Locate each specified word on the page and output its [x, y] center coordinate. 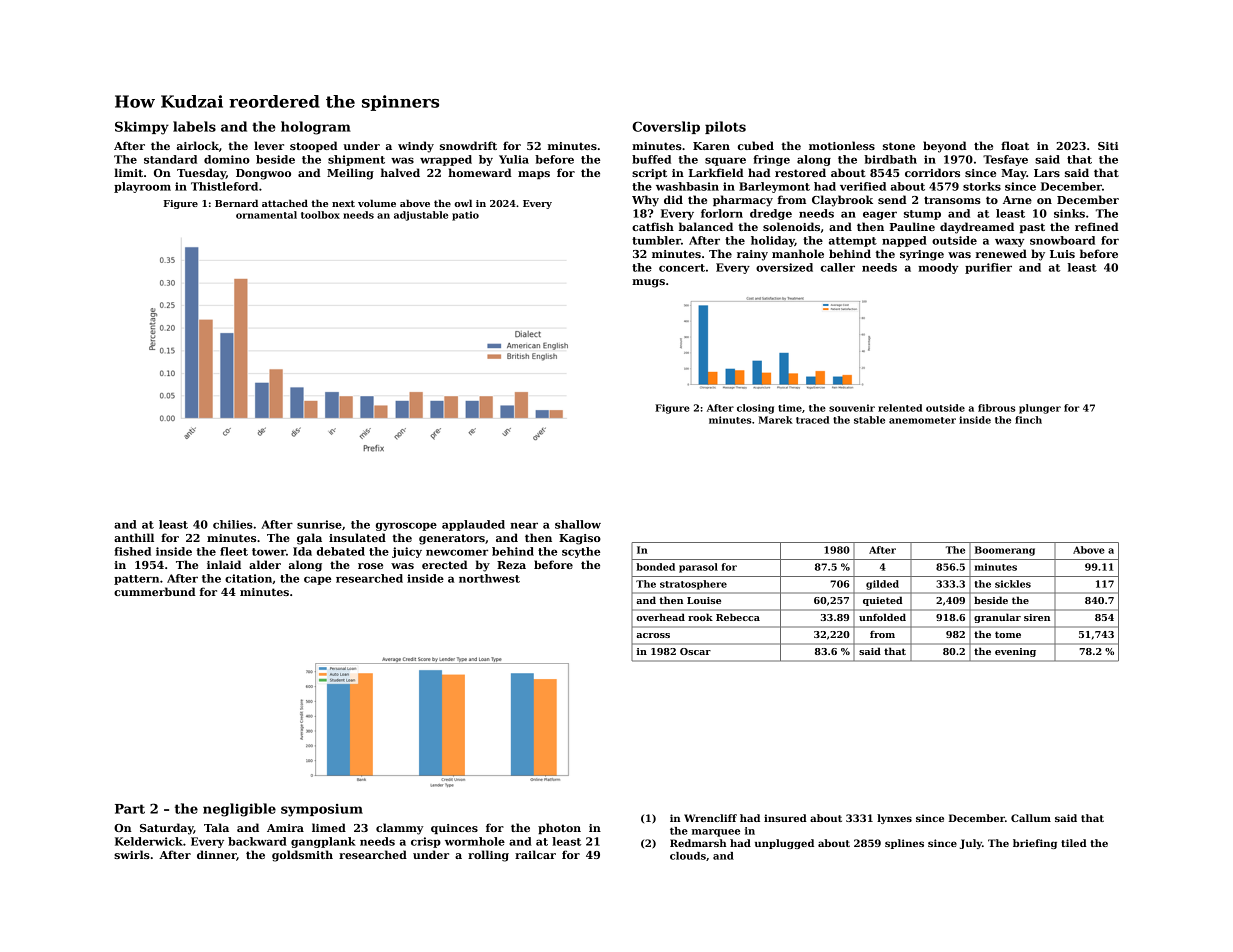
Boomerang [1005, 551]
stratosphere [693, 585]
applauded [473, 525]
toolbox [320, 215]
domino [227, 159]
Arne [1017, 200]
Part [130, 809]
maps [534, 175]
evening [1015, 652]
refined [1097, 226]
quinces [454, 829]
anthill [134, 537]
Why [645, 201]
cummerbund [155, 591]
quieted [883, 601]
